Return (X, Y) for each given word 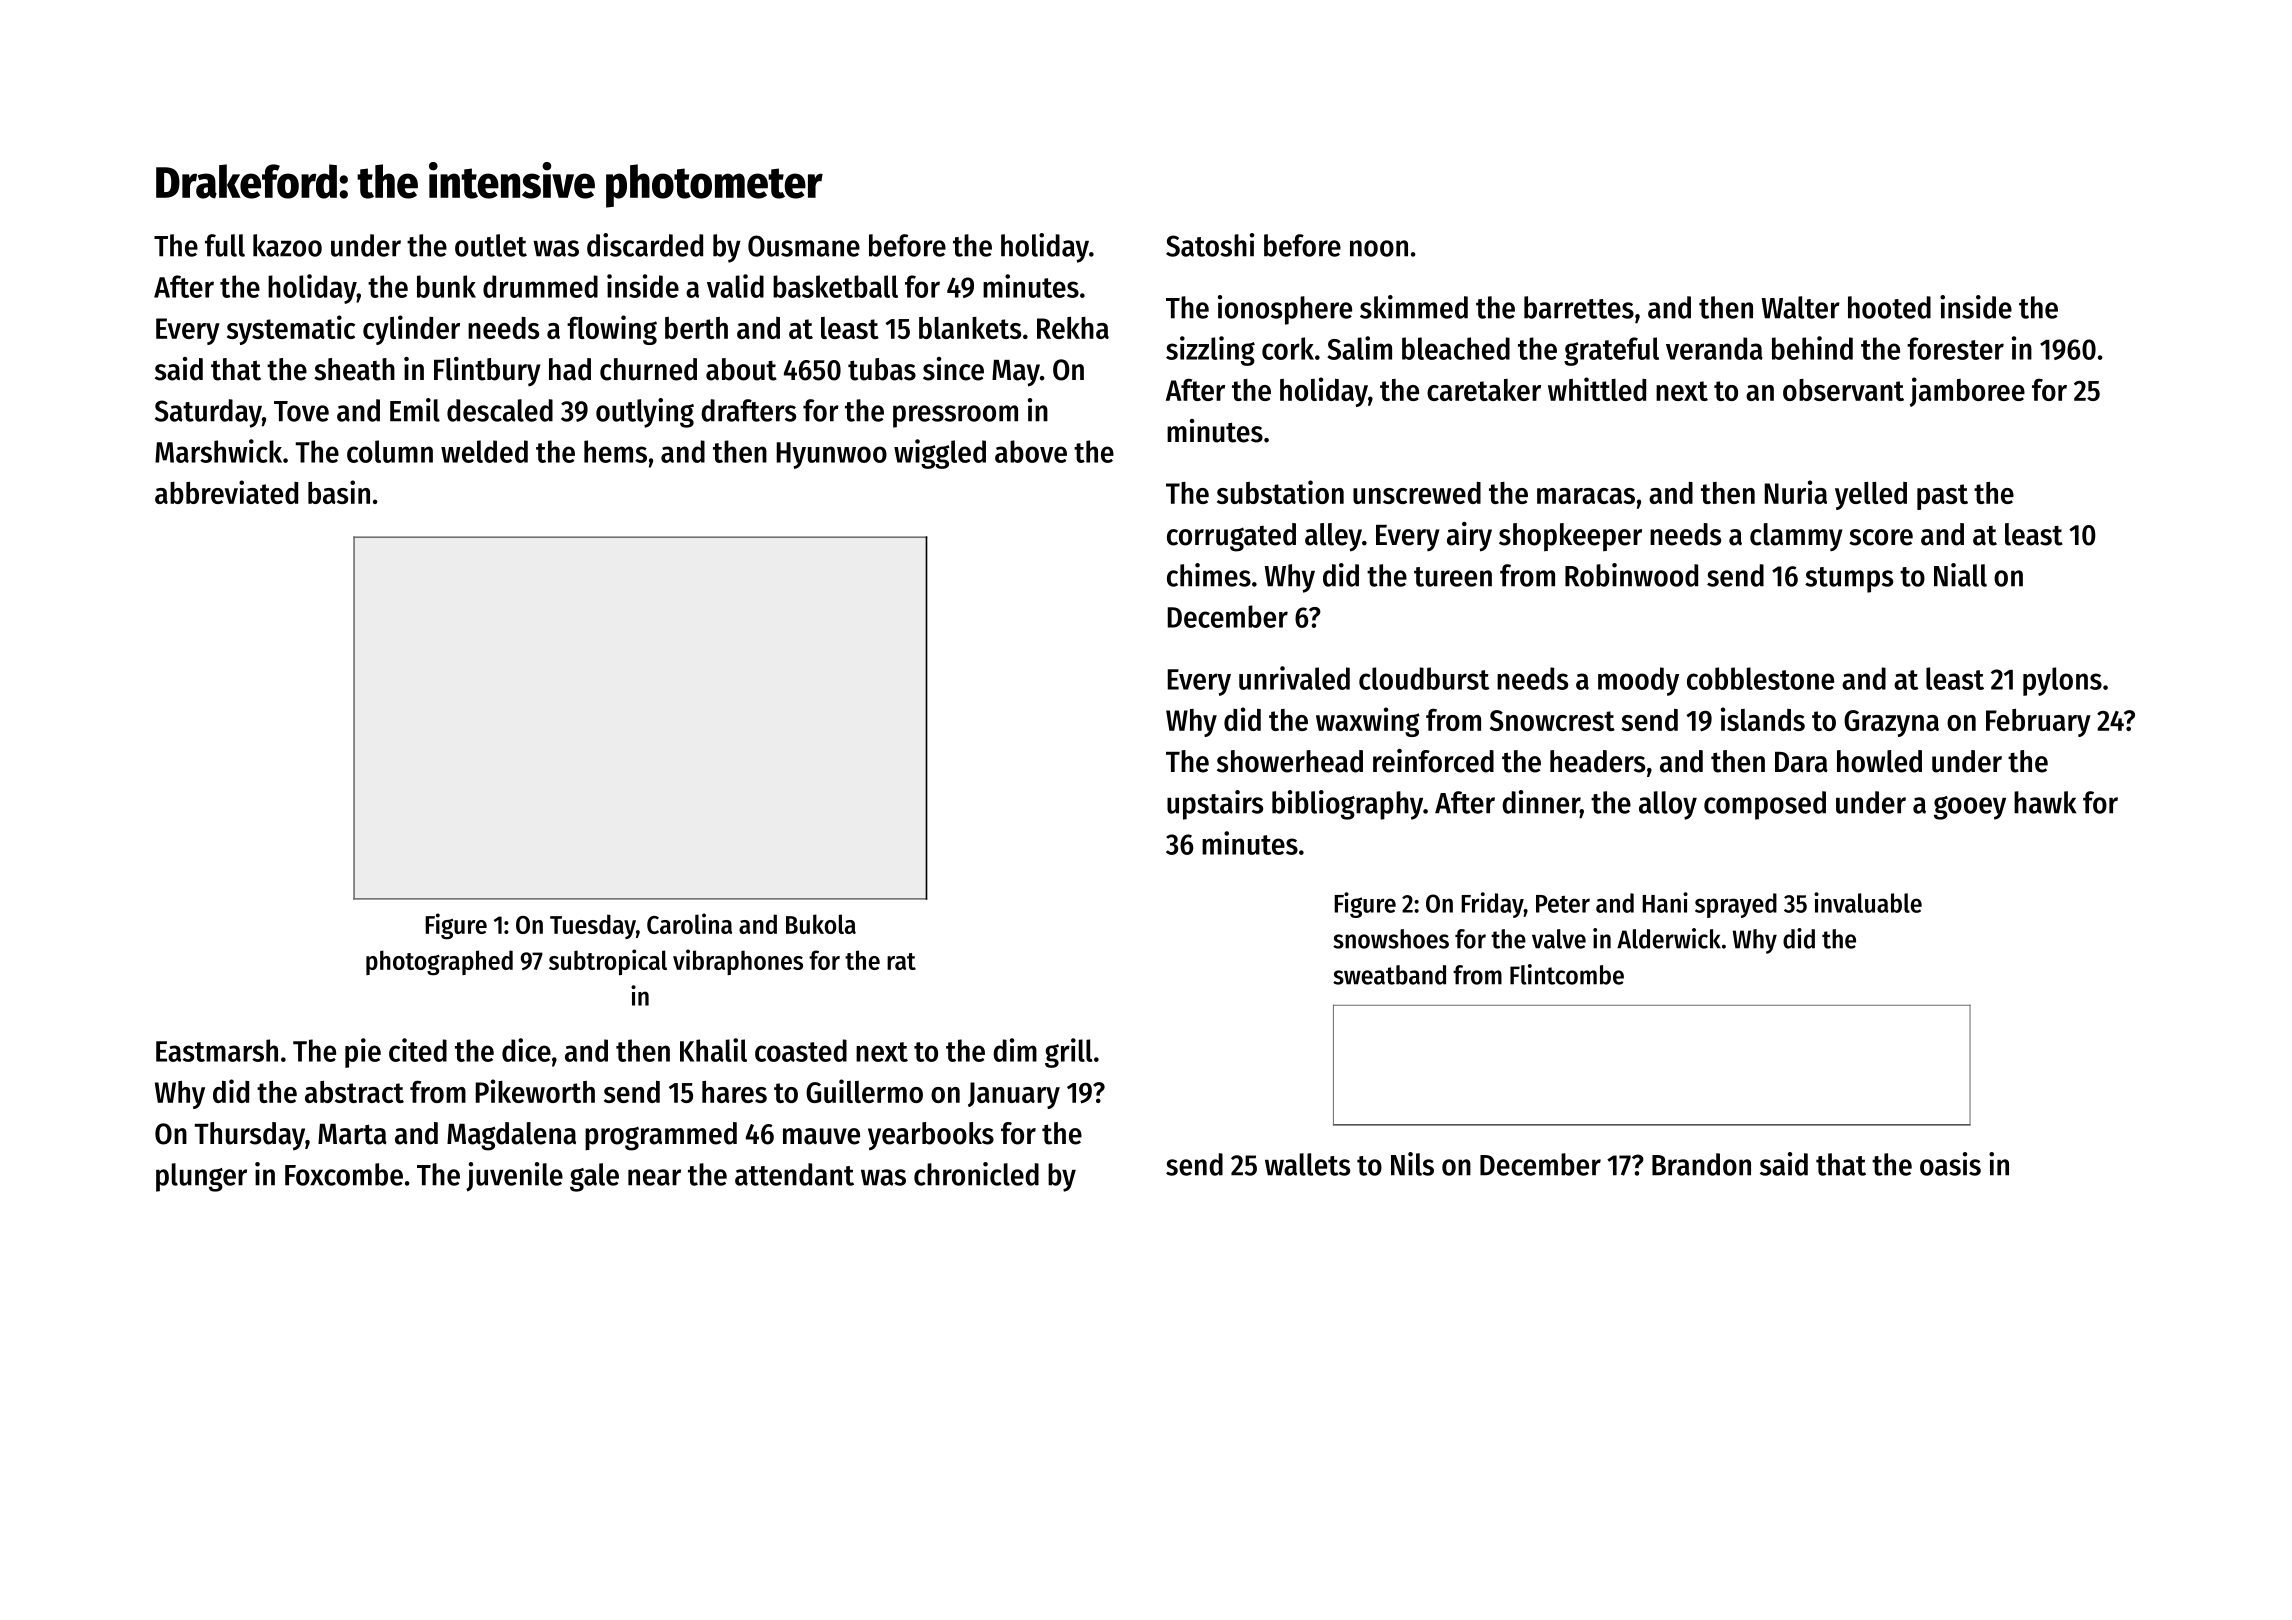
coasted (801, 1050)
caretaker (1484, 390)
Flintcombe (1567, 974)
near (654, 1177)
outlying (645, 413)
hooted (1889, 307)
